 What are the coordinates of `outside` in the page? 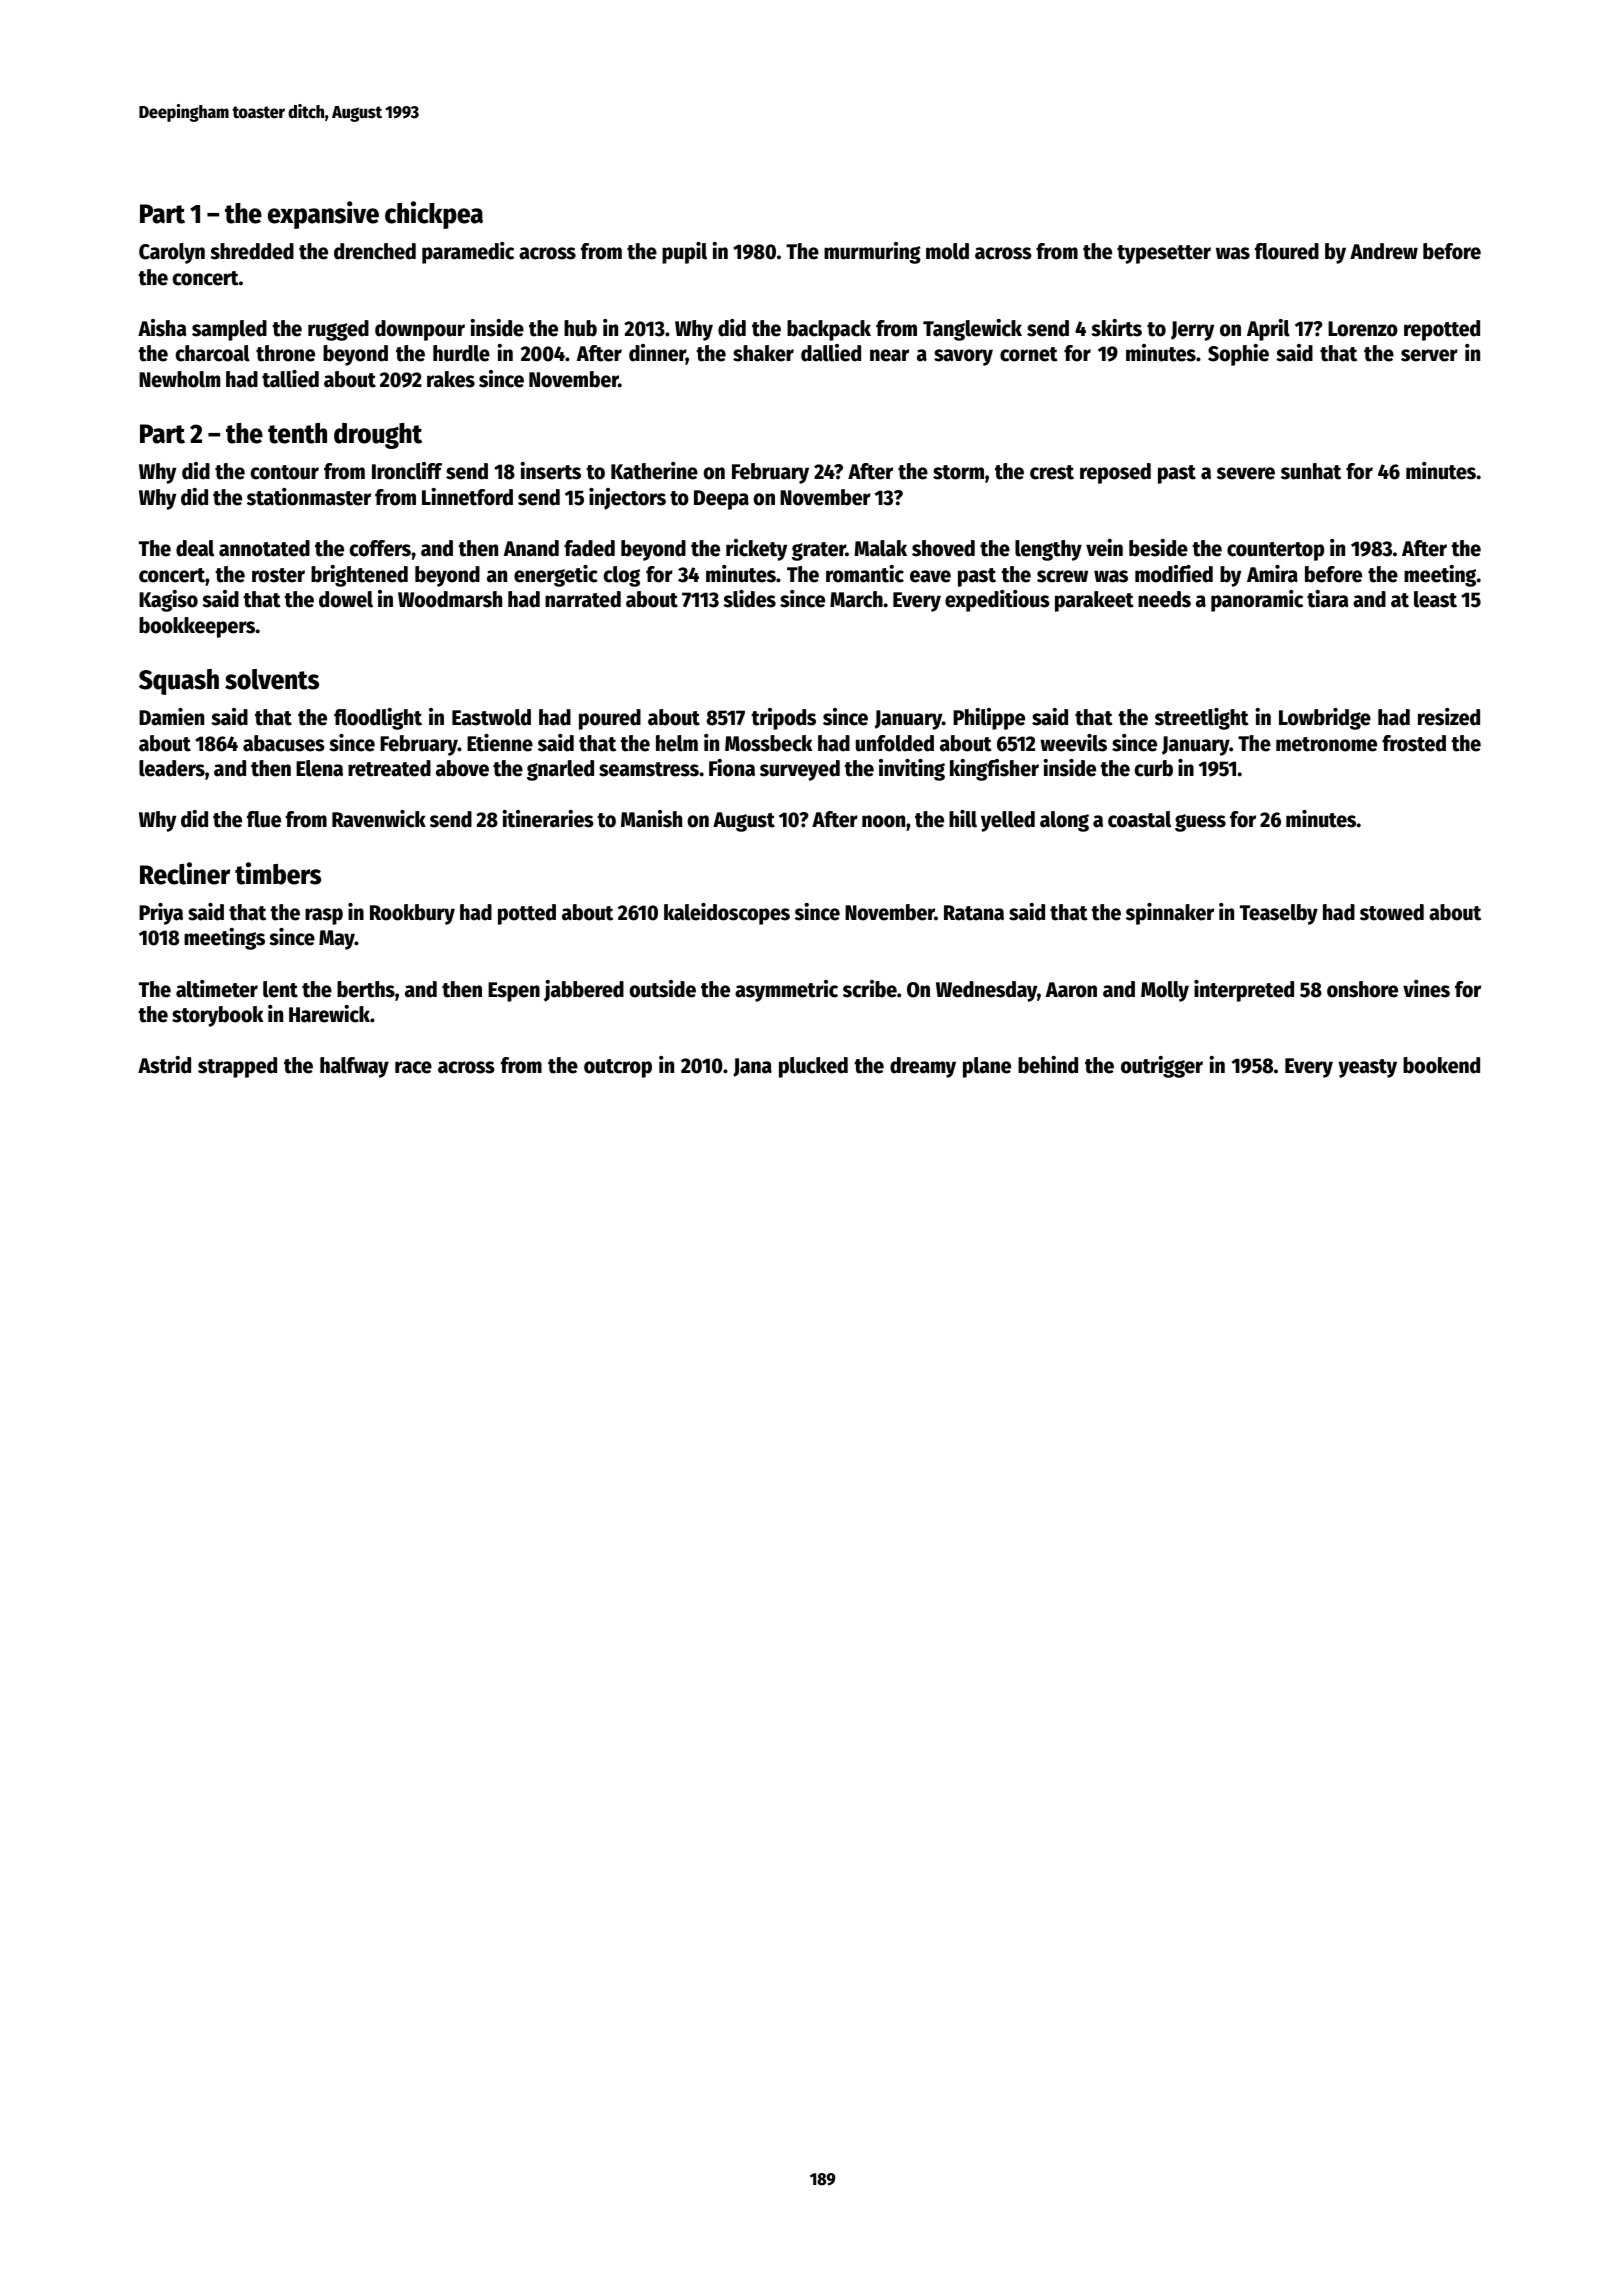 It's located at (662, 989).
